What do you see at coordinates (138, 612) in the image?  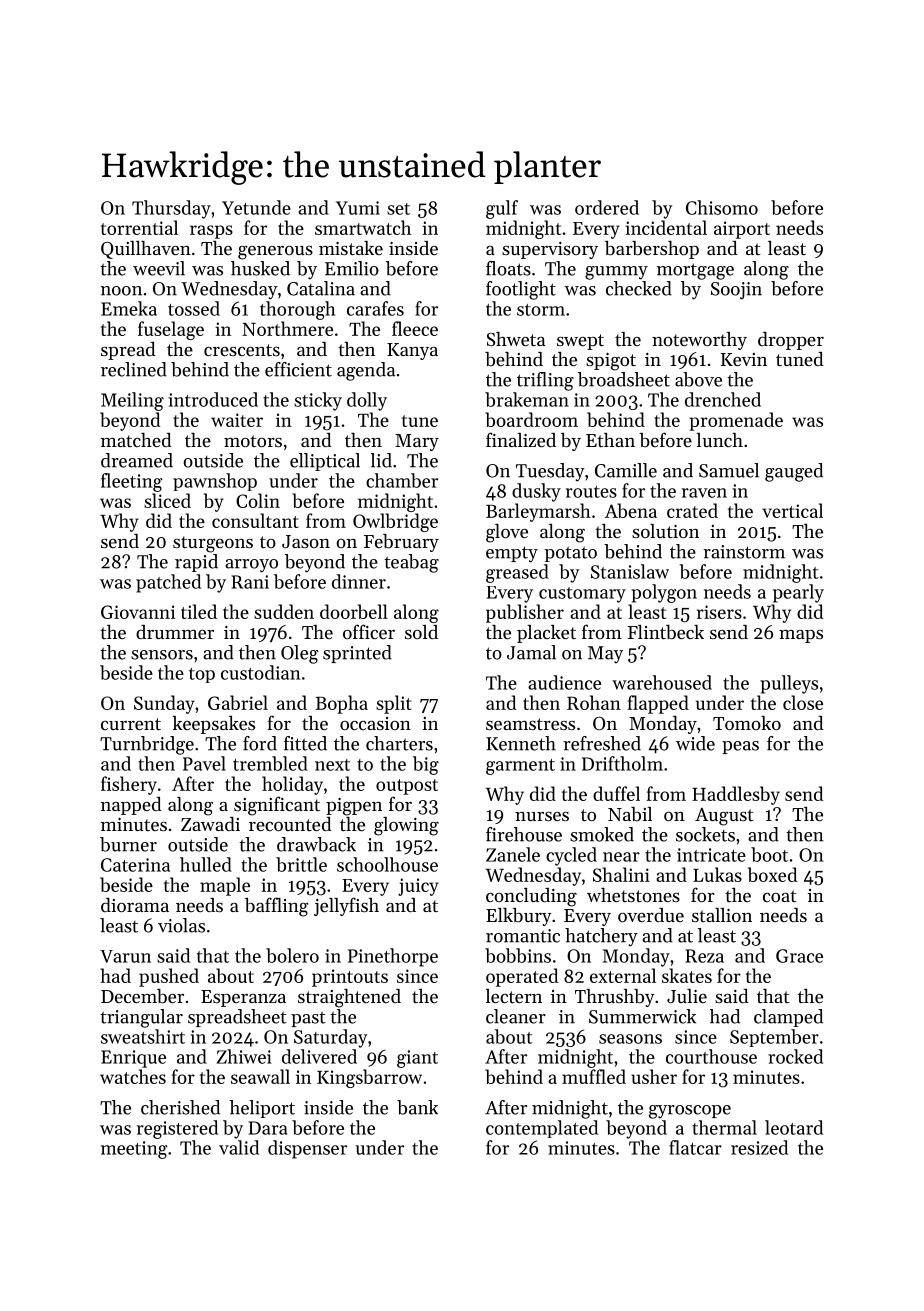 I see `Giovanni` at bounding box center [138, 612].
